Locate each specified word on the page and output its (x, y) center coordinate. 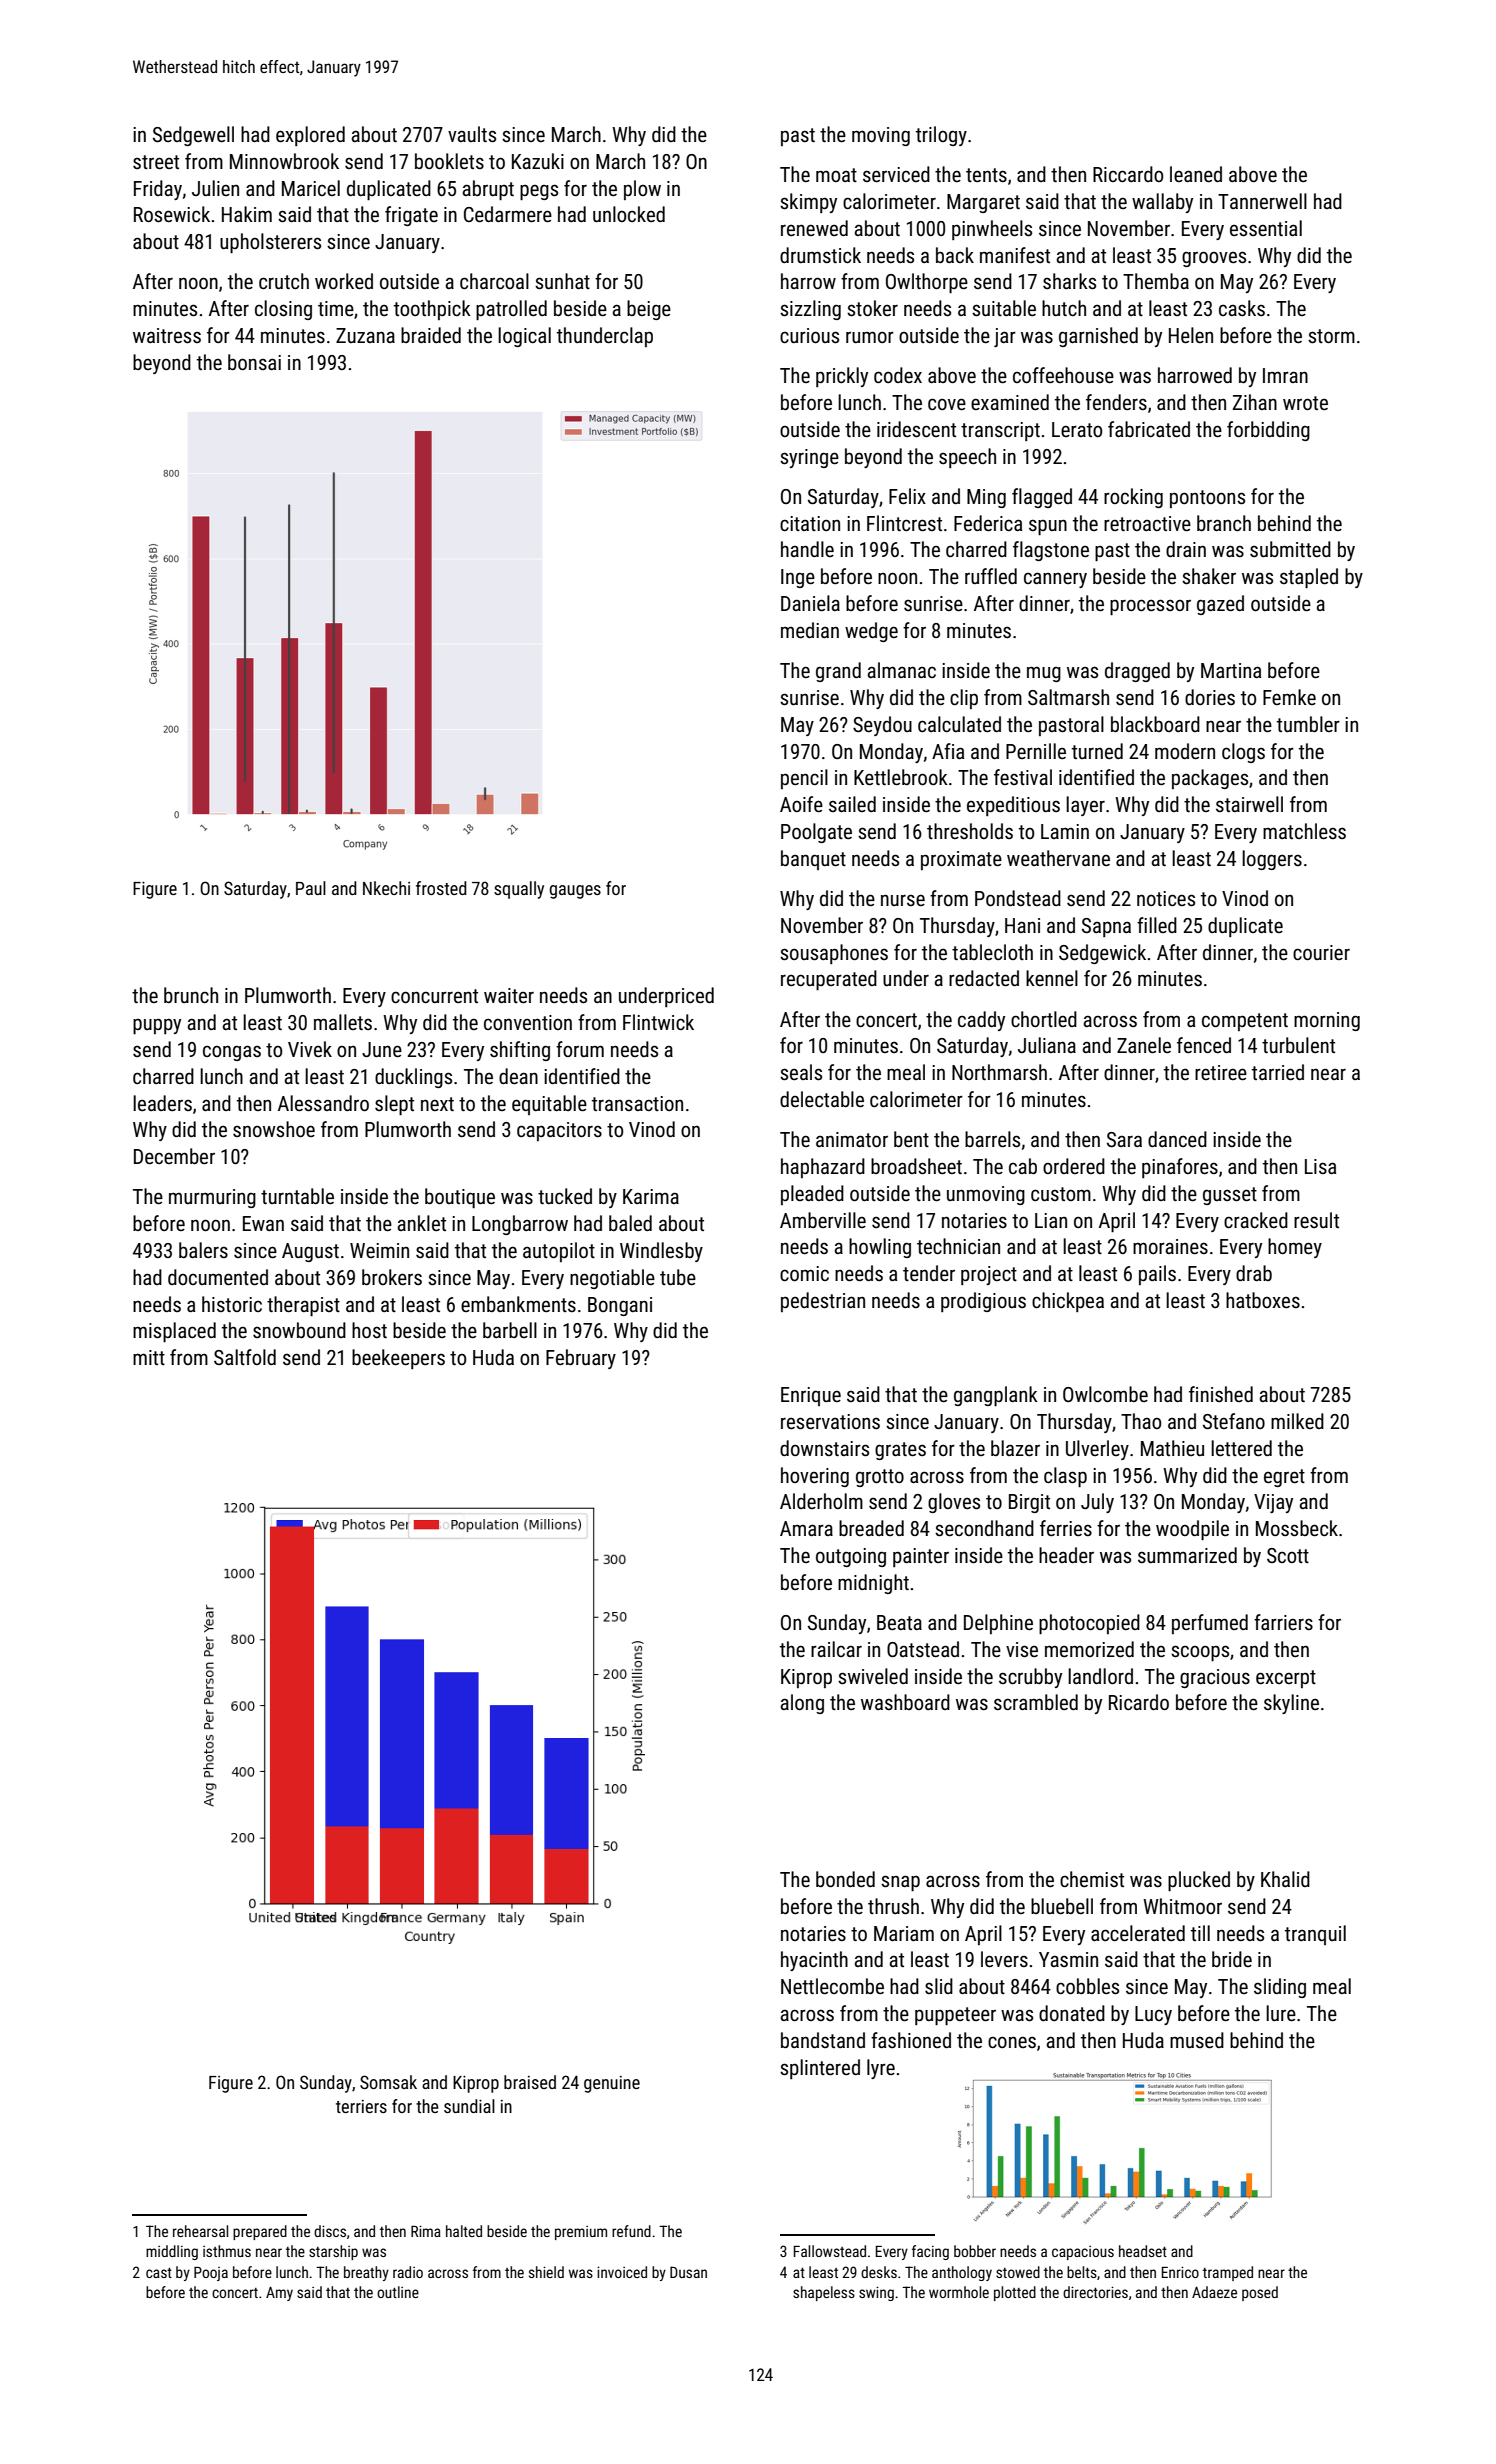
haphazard (823, 1168)
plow (642, 190)
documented (218, 1277)
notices (1166, 899)
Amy (279, 2293)
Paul (311, 888)
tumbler (1308, 724)
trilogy (941, 136)
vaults (472, 134)
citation (810, 523)
